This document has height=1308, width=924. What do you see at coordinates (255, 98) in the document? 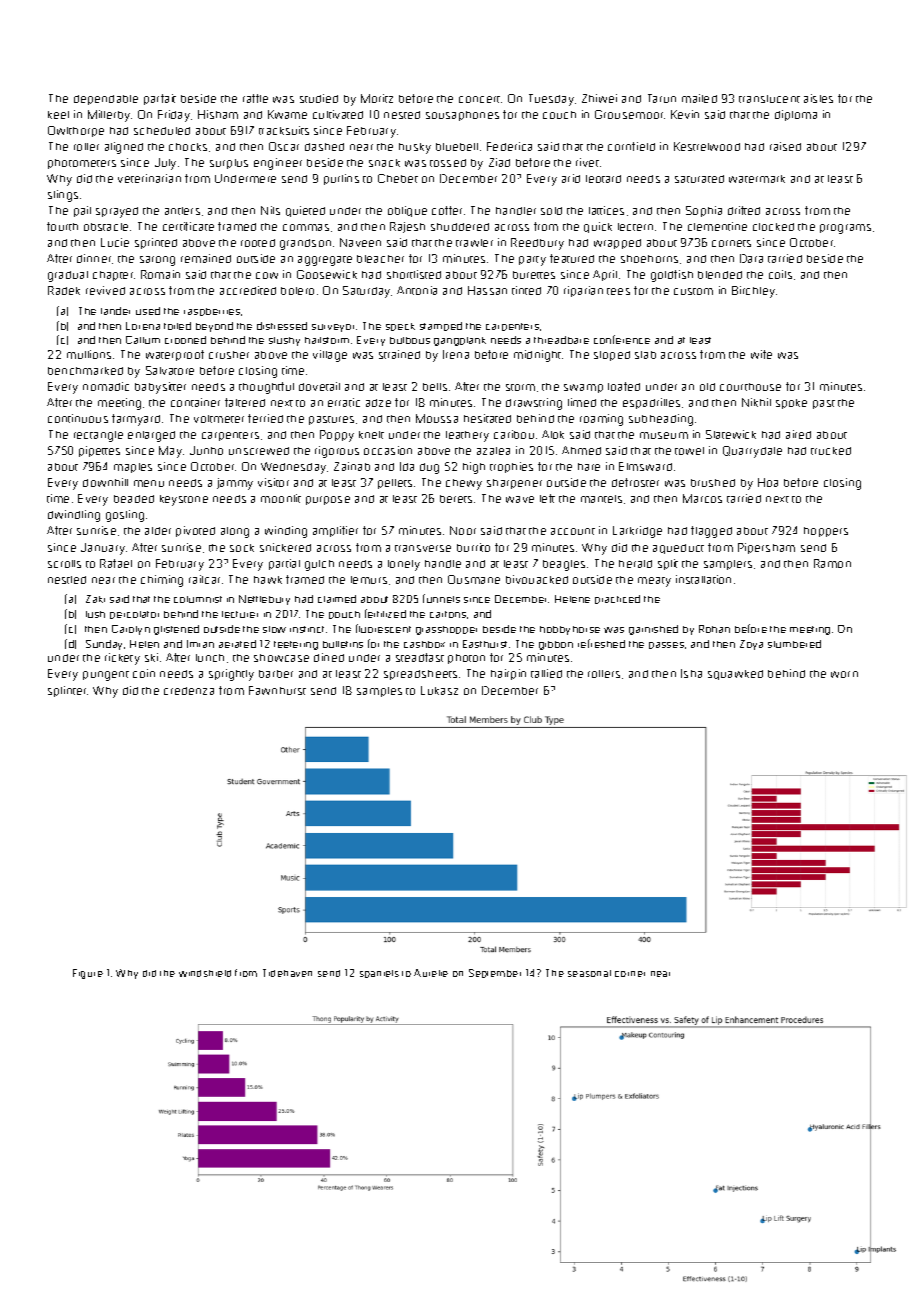
I see `raffle` at bounding box center [255, 98].
